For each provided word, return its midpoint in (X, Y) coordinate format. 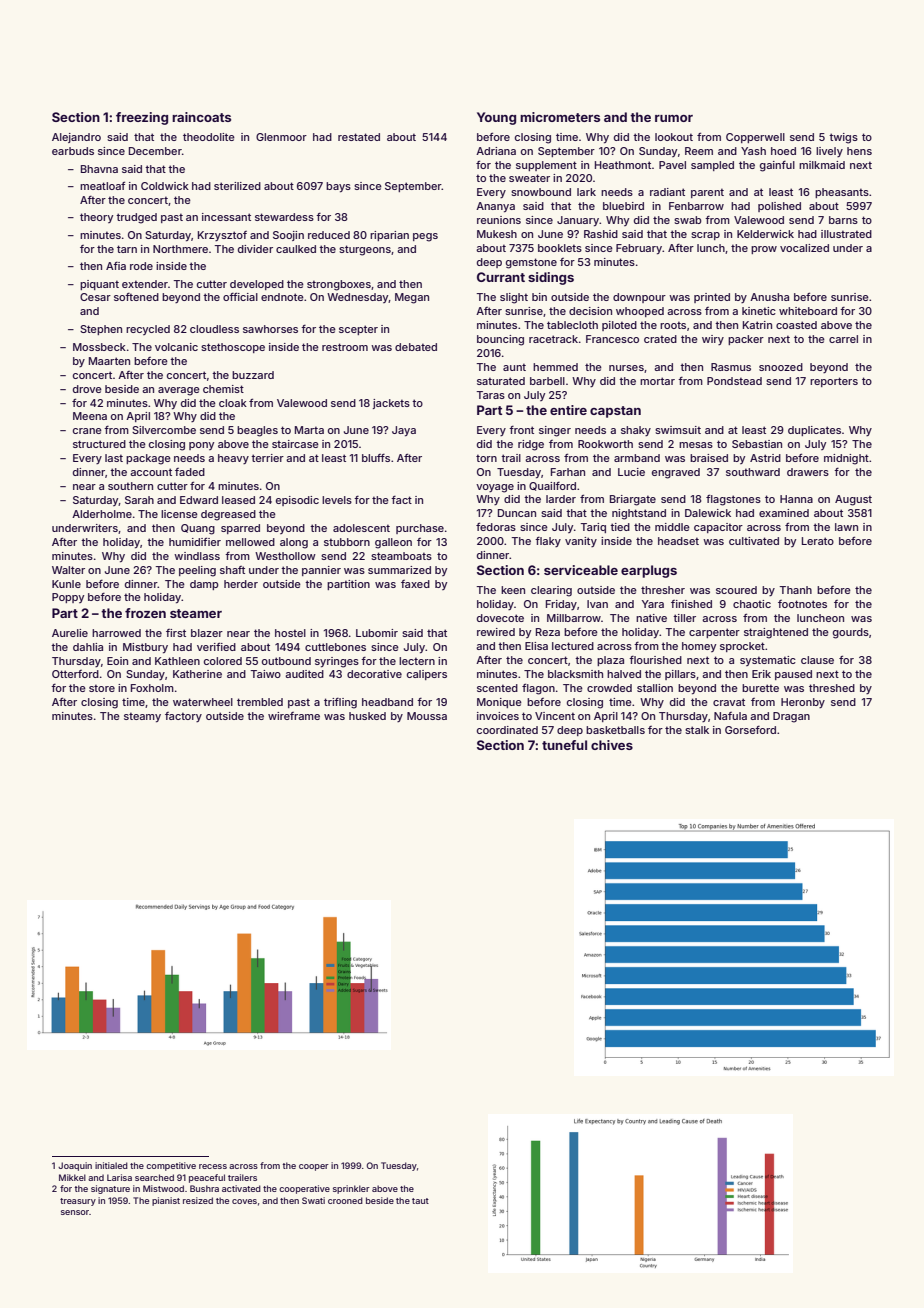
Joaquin (75, 1166)
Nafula (730, 716)
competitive (171, 1166)
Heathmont (623, 165)
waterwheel (203, 702)
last (114, 458)
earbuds (73, 151)
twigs (843, 138)
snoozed (781, 367)
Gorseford (750, 730)
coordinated (507, 730)
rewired (496, 632)
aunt (514, 367)
